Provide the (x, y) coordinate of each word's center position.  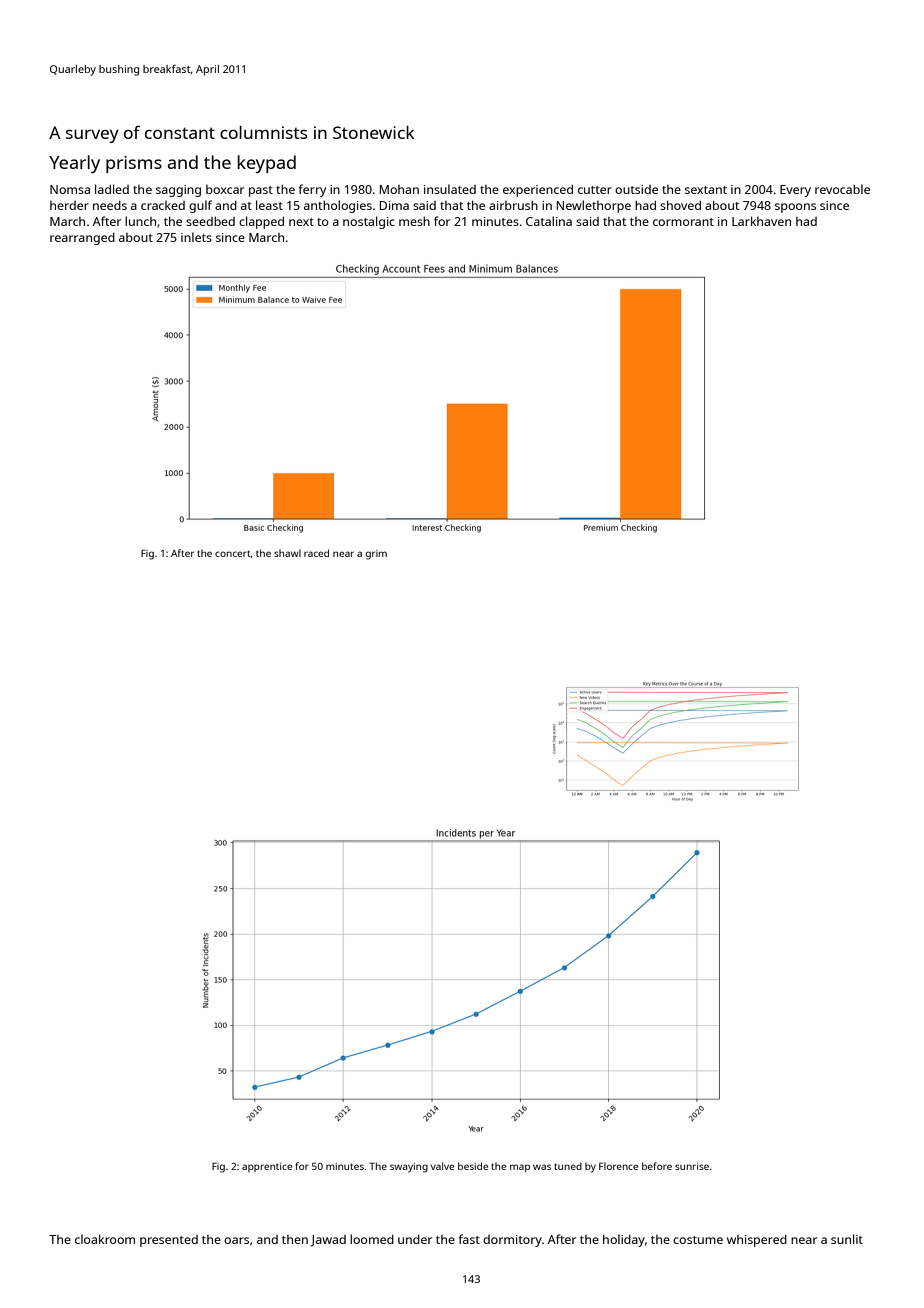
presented (169, 1241)
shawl (287, 553)
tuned (568, 1166)
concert (233, 553)
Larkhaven (761, 221)
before (657, 1166)
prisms (134, 164)
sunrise (692, 1166)
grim (376, 555)
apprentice (267, 1167)
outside (636, 189)
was (542, 1167)
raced (316, 553)
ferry (312, 190)
